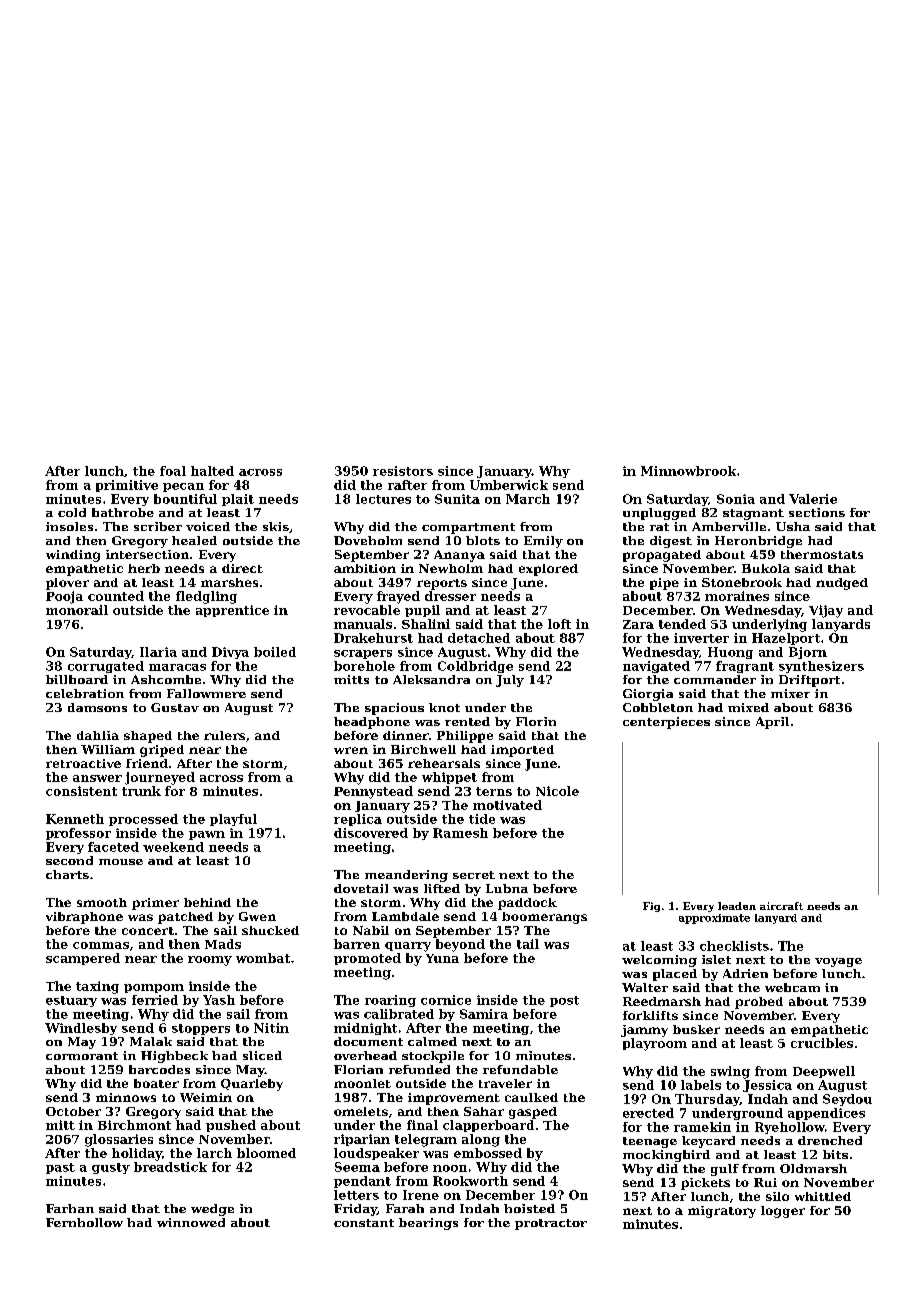 The height and width of the document is (1308, 924). Describe the element at coordinates (127, 486) in the document. I see `primitive` at that location.
